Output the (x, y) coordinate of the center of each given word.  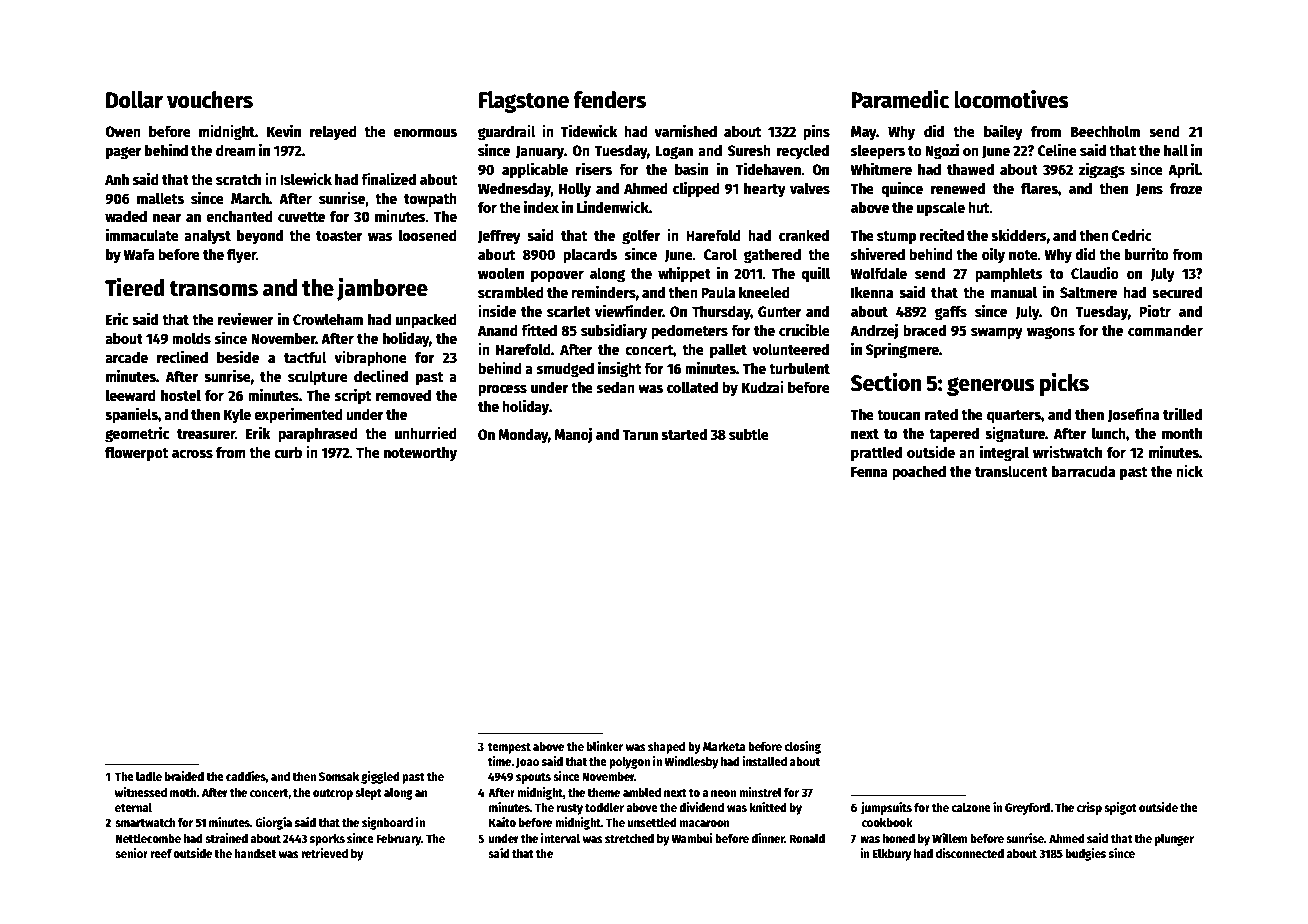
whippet (684, 274)
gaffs (951, 313)
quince (902, 190)
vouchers (210, 100)
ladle (149, 776)
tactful (305, 357)
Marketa (724, 746)
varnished (685, 130)
